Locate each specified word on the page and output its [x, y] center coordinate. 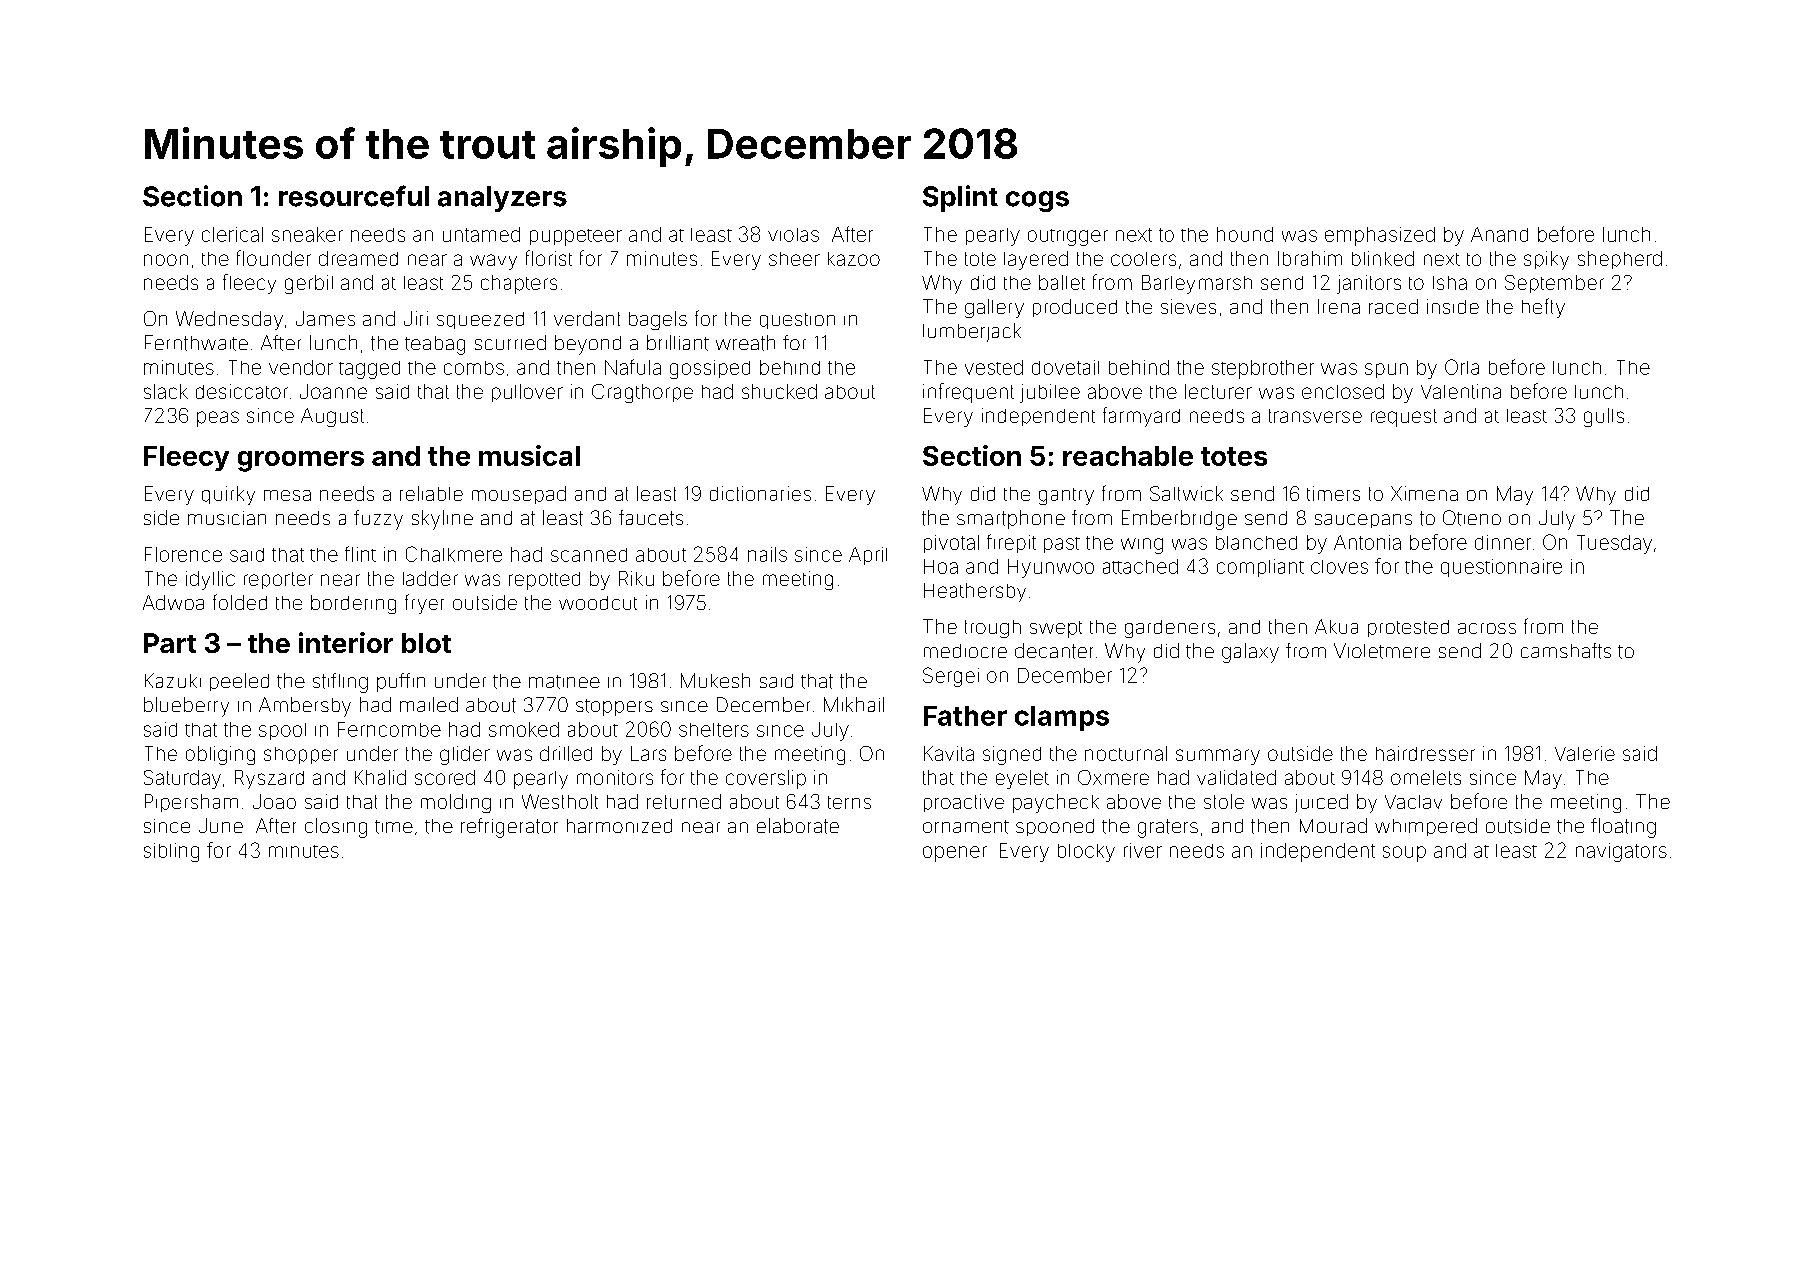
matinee [564, 682]
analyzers [502, 199]
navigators [1621, 852]
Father [965, 716]
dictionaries [760, 493]
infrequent [968, 393]
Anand [1499, 234]
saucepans [1363, 521]
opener [955, 854]
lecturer [1218, 391]
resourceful [354, 196]
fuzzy [378, 520]
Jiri [416, 318]
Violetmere [1382, 651]
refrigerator [509, 828]
